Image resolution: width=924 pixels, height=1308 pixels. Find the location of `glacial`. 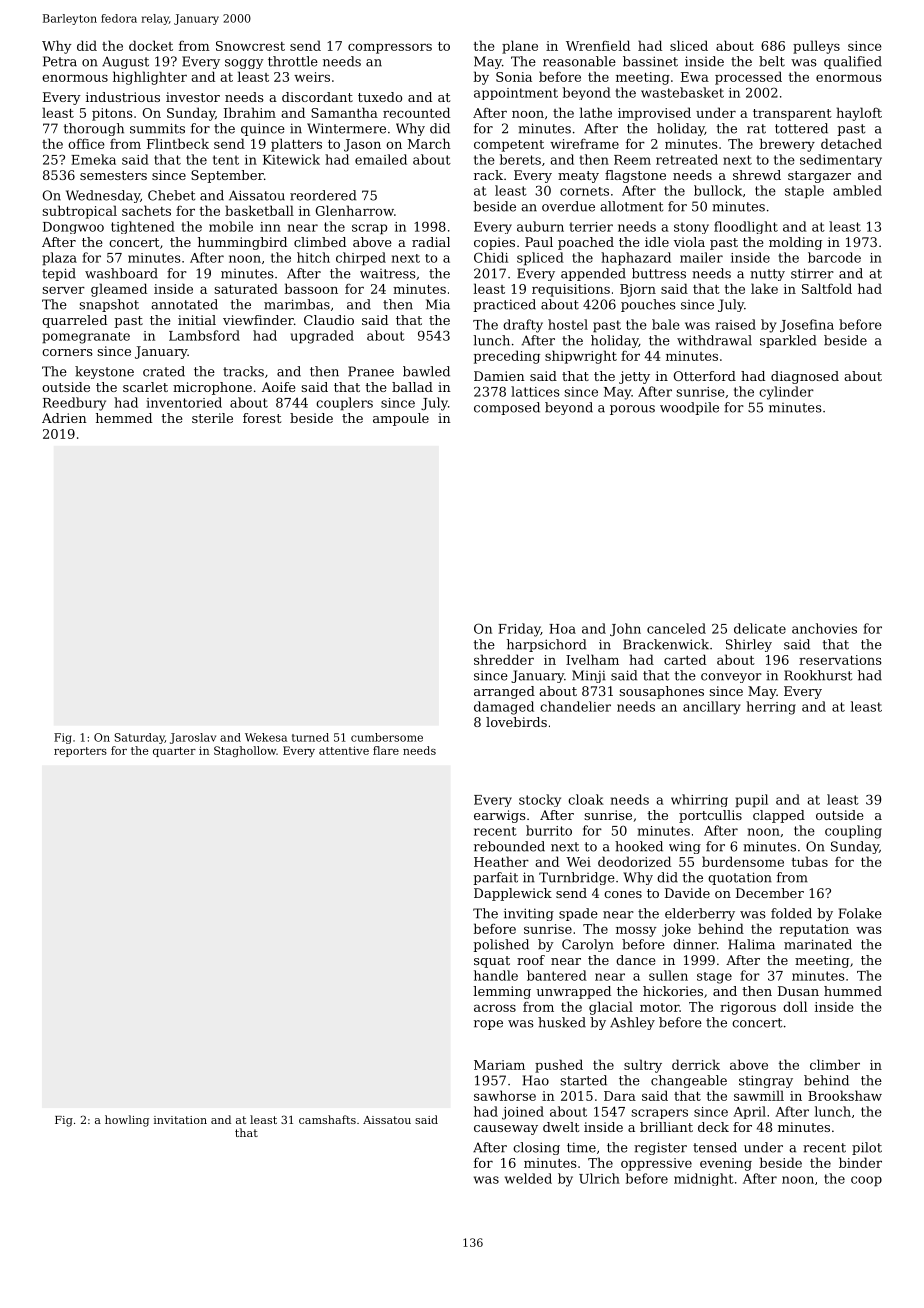

glacial is located at coordinates (611, 1008).
